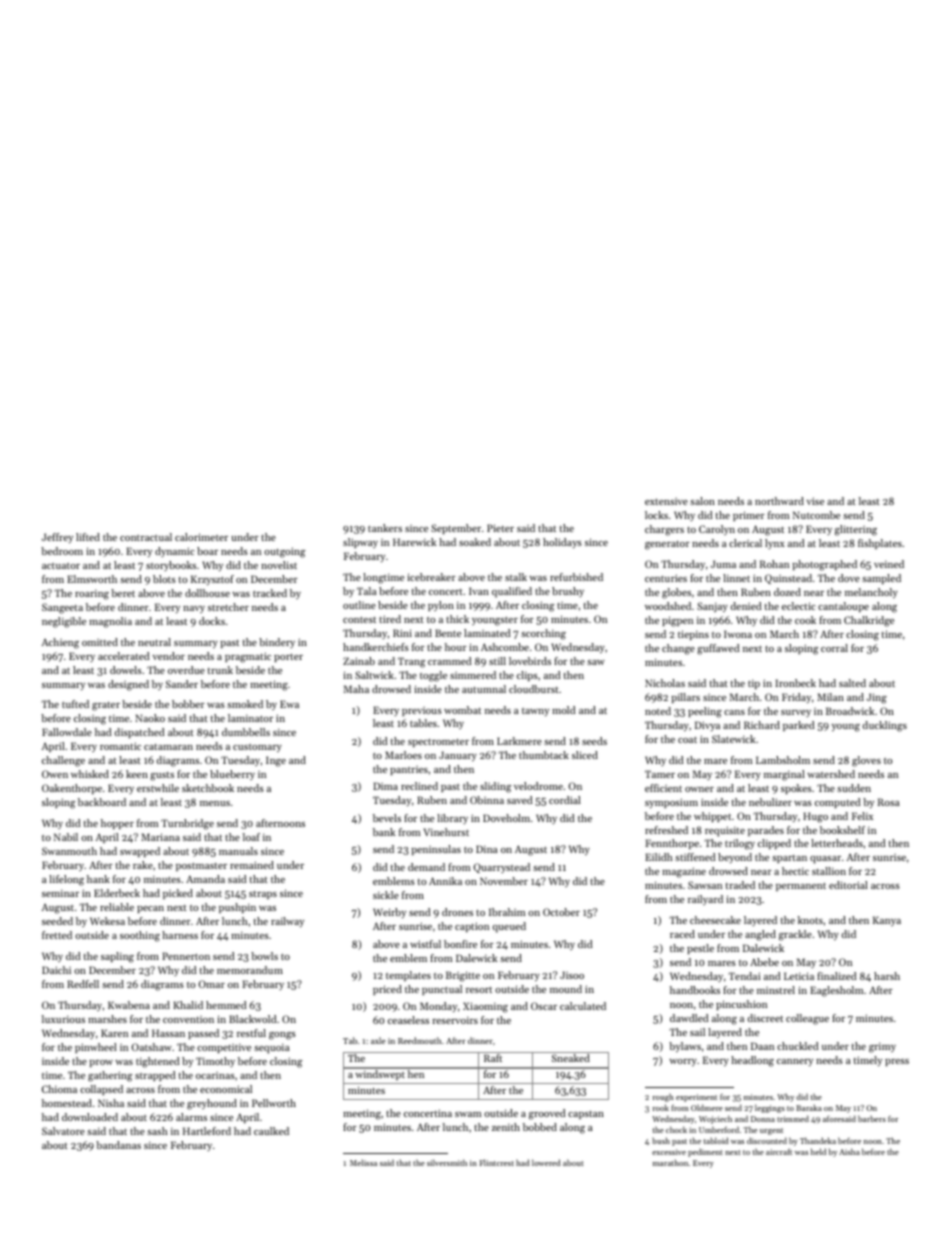 Image resolution: width=952 pixels, height=1233 pixels. What do you see at coordinates (872, 1118) in the screenshot?
I see `barbers` at bounding box center [872, 1118].
